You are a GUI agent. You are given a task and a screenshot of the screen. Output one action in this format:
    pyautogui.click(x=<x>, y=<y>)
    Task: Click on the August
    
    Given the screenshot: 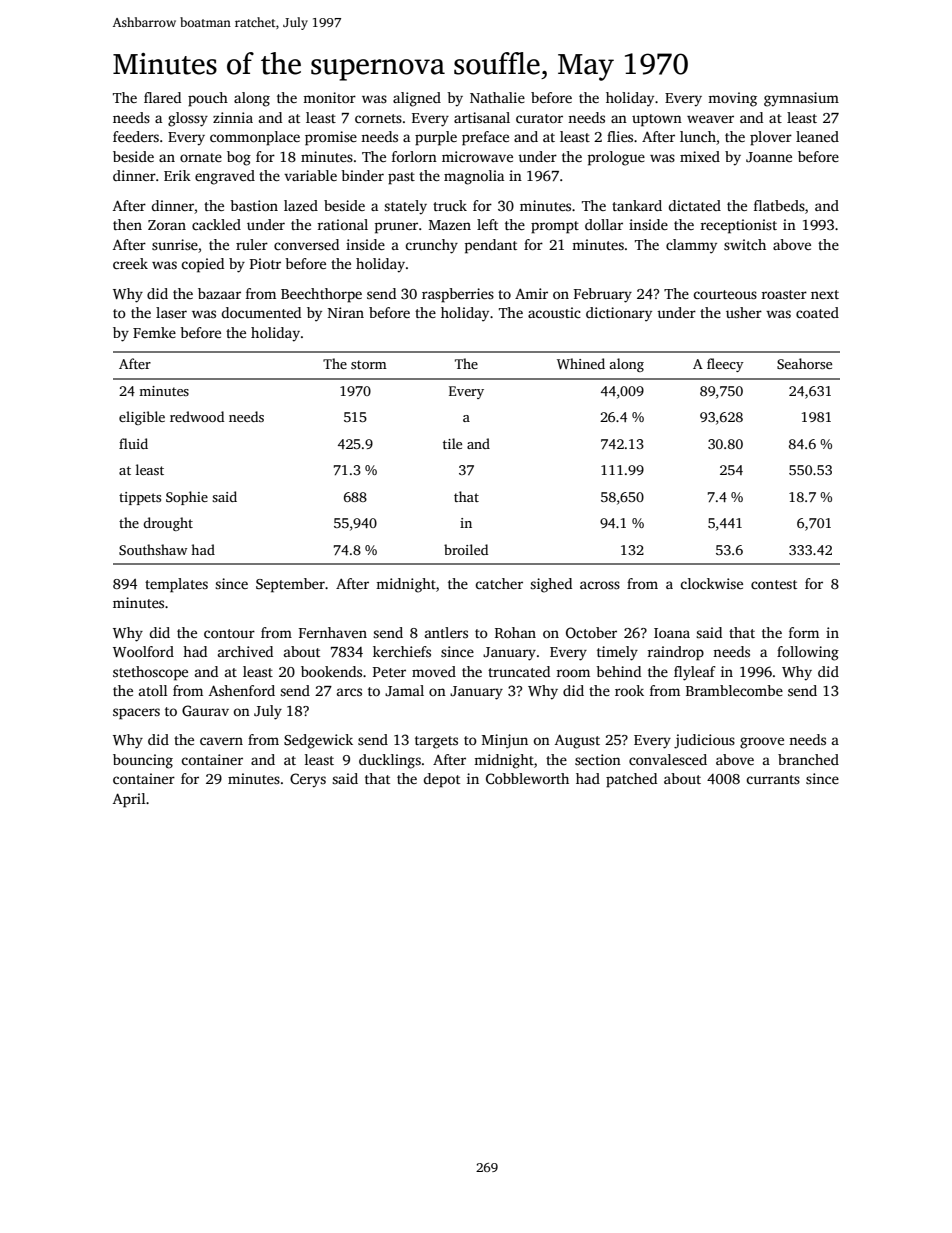 What is the action you would take?
    pyautogui.click(x=577, y=741)
